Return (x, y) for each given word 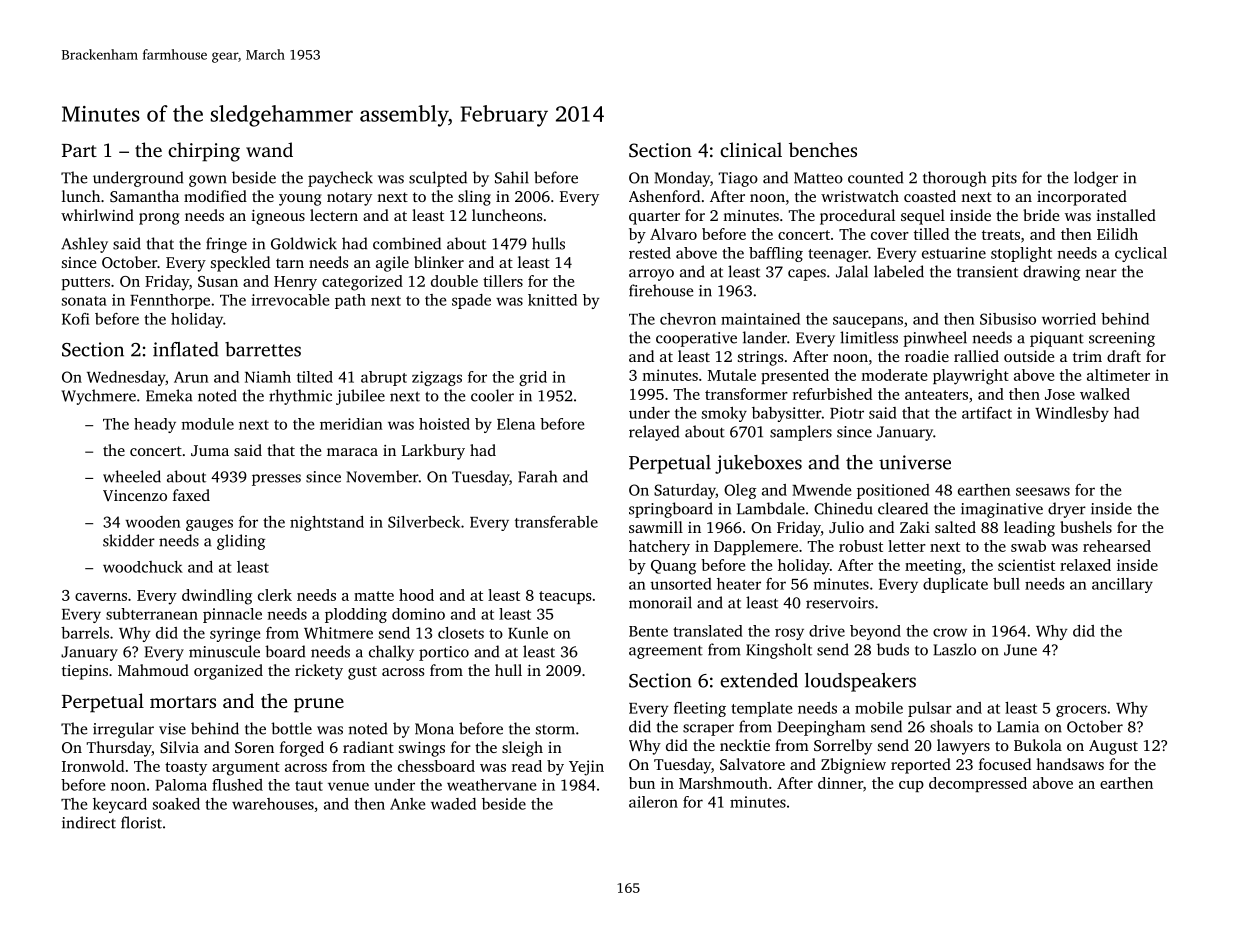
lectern (334, 215)
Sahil (512, 177)
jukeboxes (758, 464)
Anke (407, 804)
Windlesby (1072, 414)
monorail (660, 602)
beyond (875, 632)
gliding (241, 542)
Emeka (169, 395)
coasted (930, 196)
